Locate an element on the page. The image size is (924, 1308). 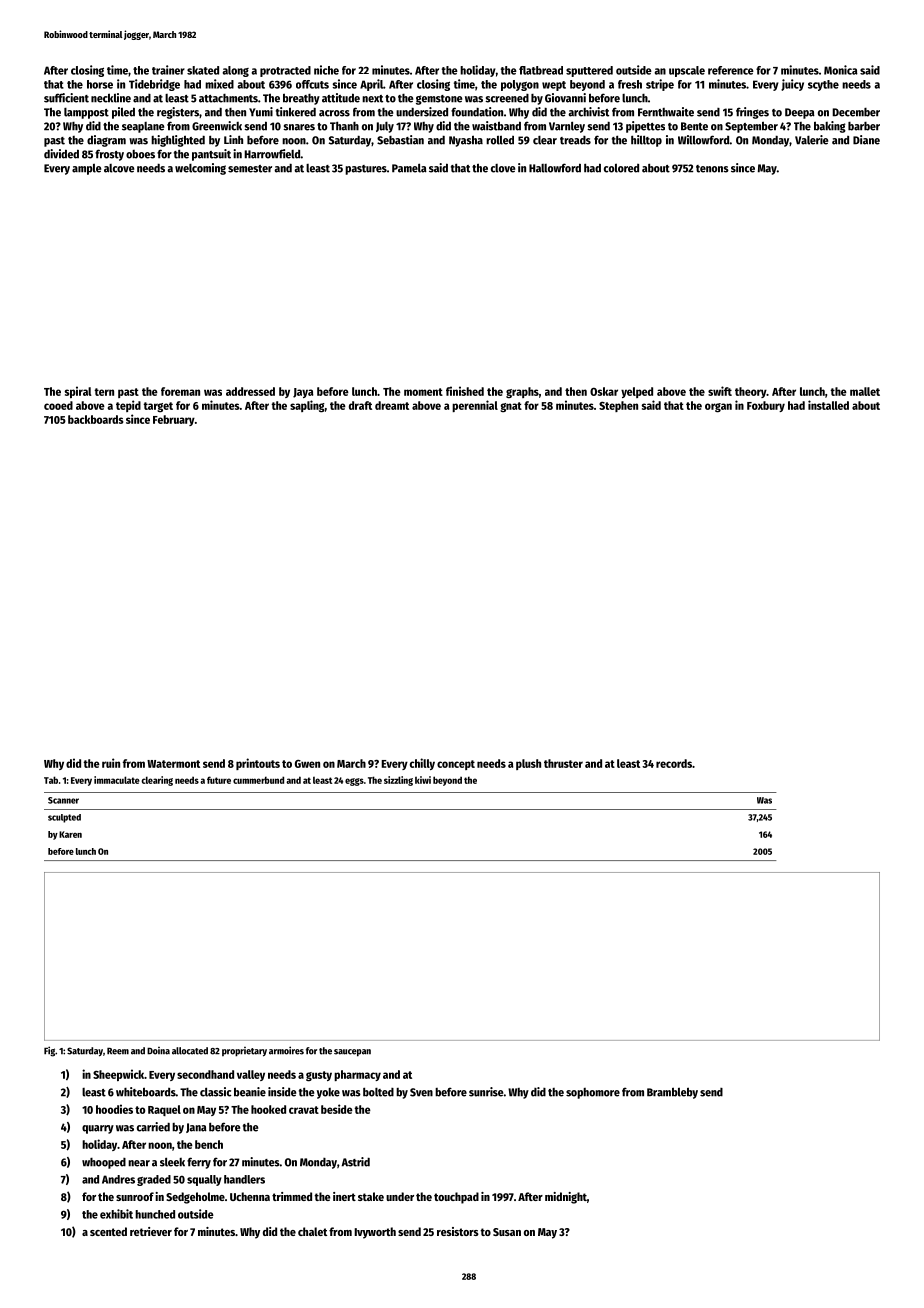
organ is located at coordinates (718, 408).
